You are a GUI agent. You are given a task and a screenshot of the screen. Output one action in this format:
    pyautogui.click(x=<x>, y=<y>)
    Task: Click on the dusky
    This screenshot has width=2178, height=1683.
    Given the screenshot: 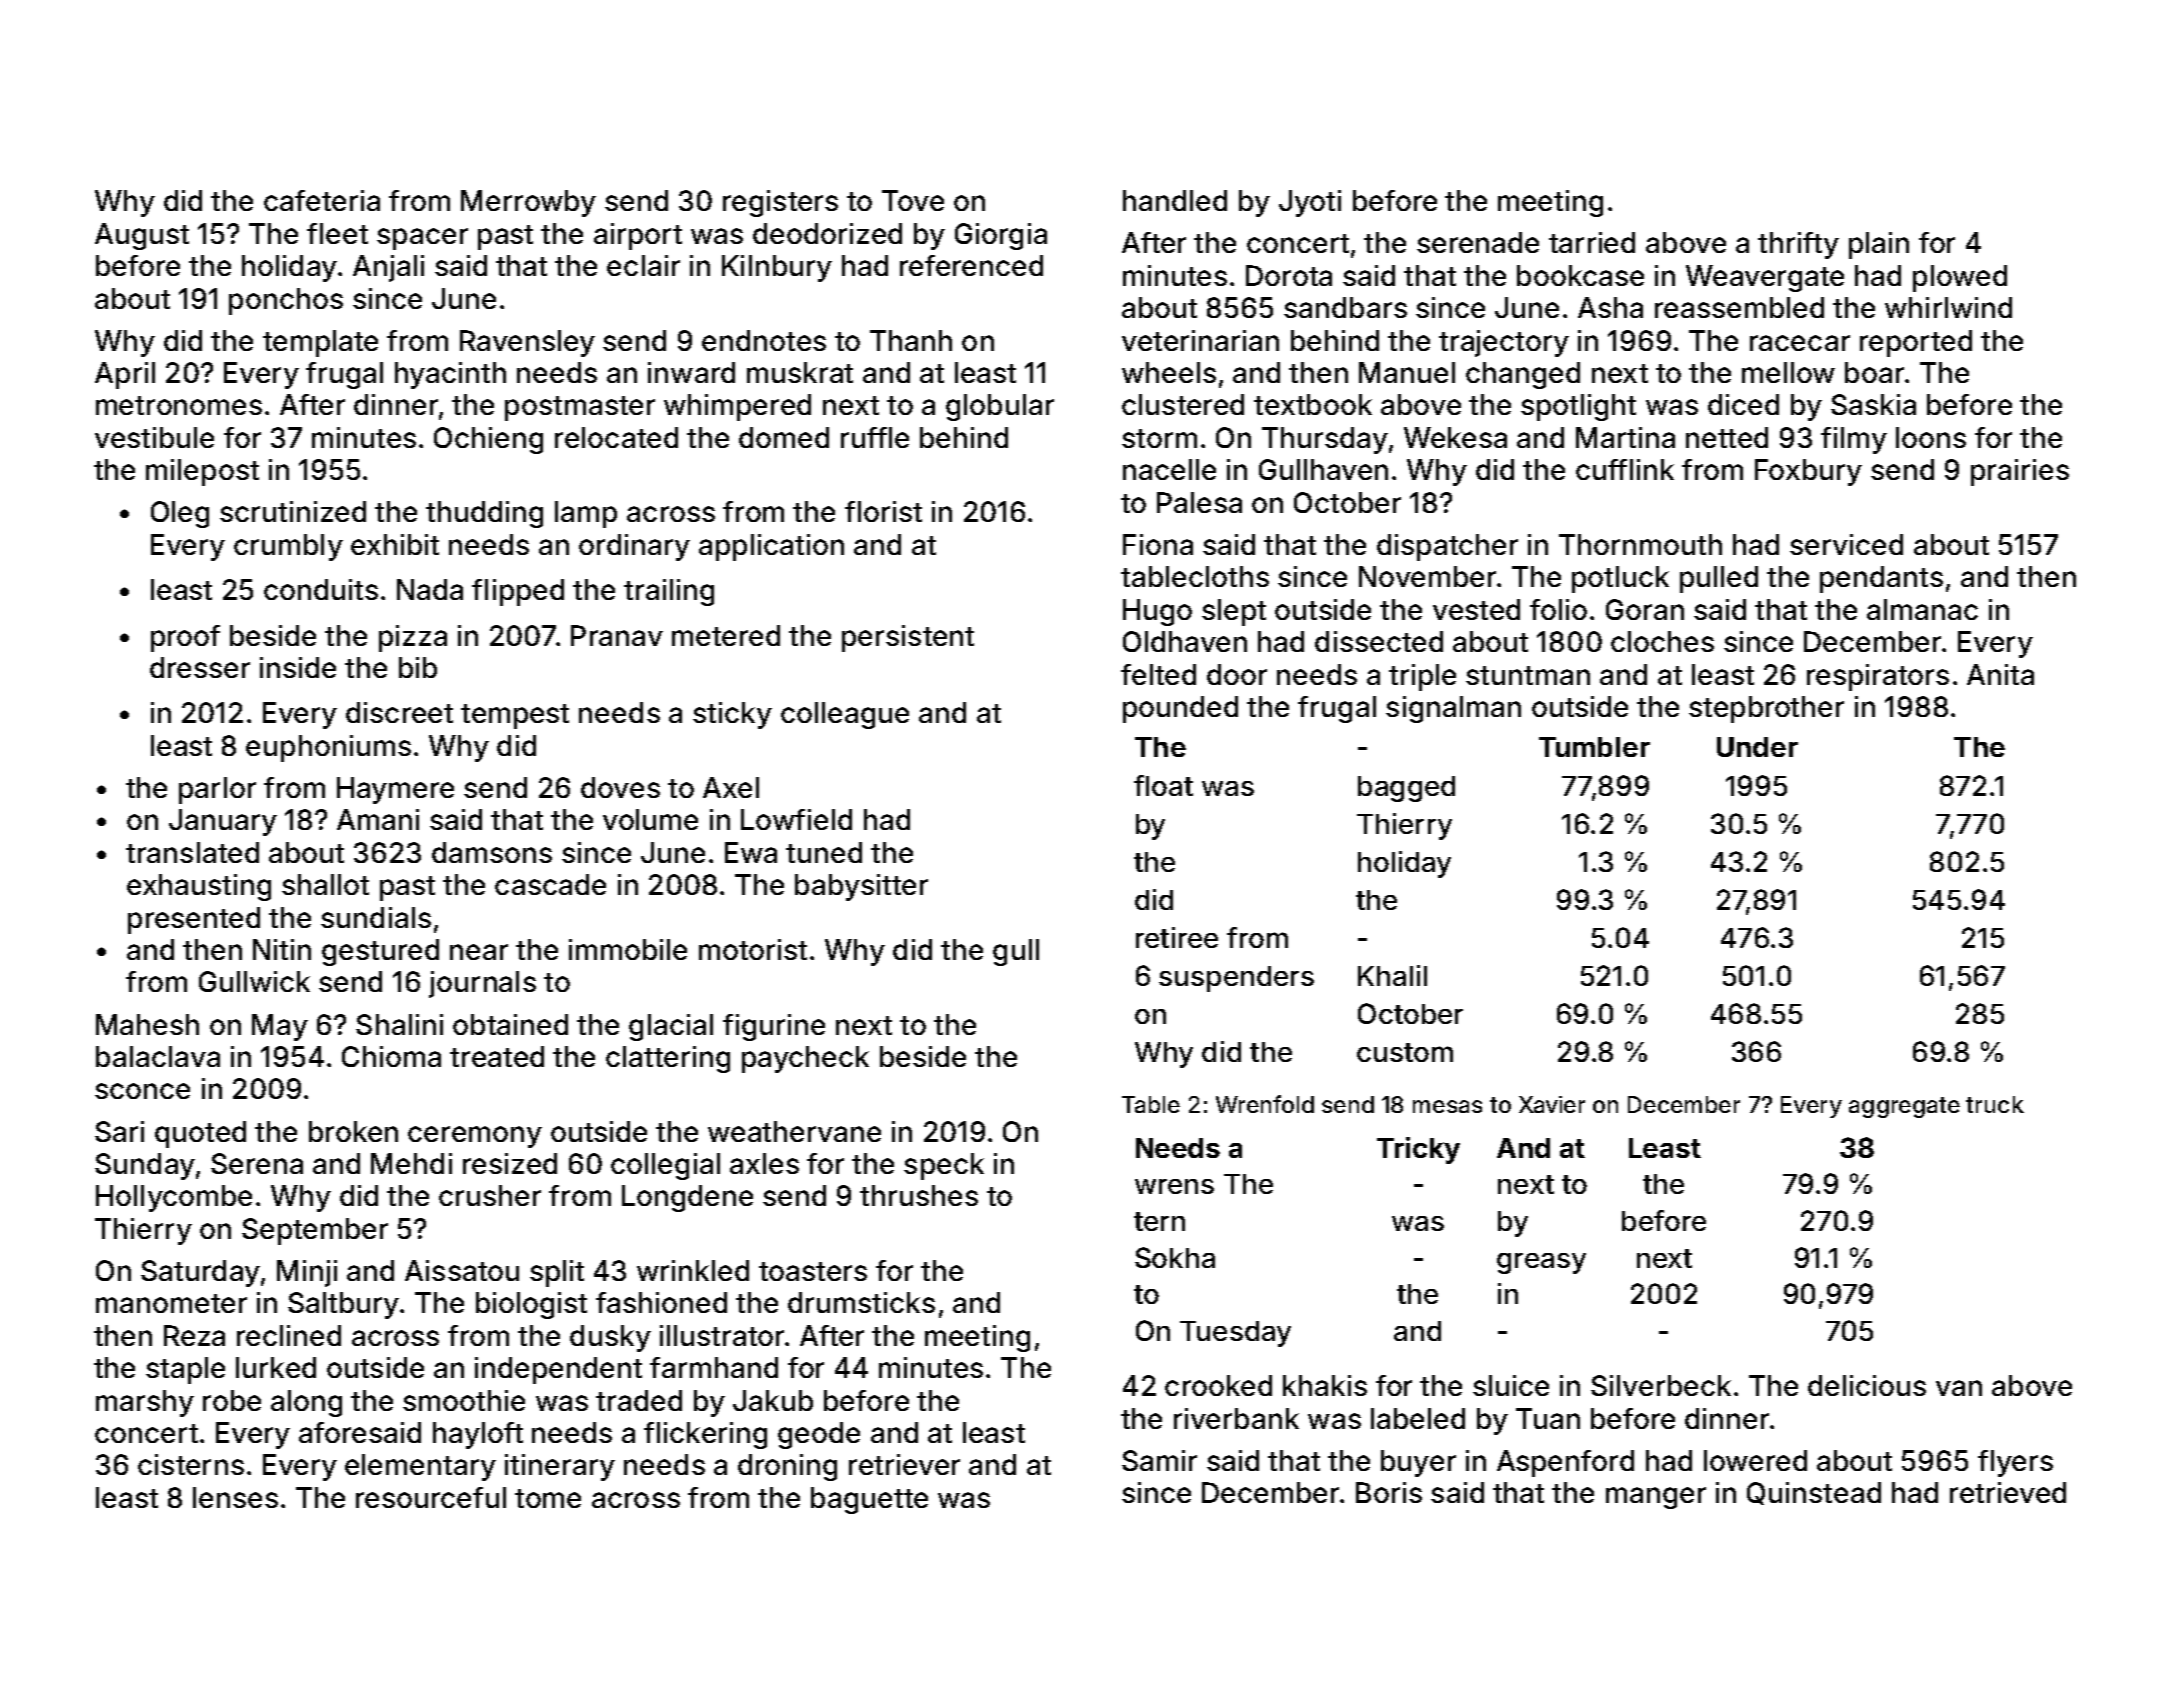 What is the action you would take?
    pyautogui.click(x=610, y=1338)
